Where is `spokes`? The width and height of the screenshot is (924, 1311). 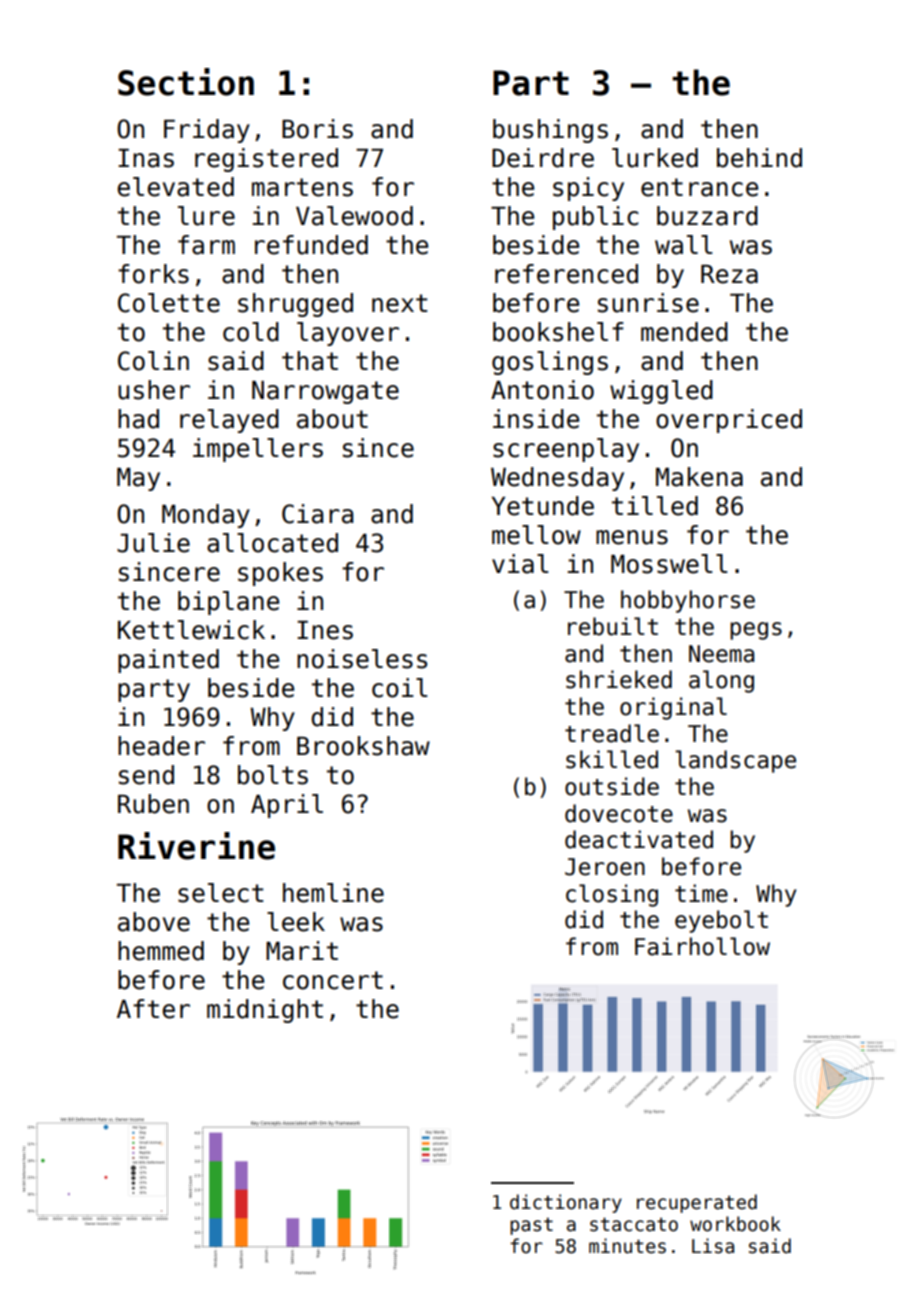 spokes is located at coordinates (280, 574).
